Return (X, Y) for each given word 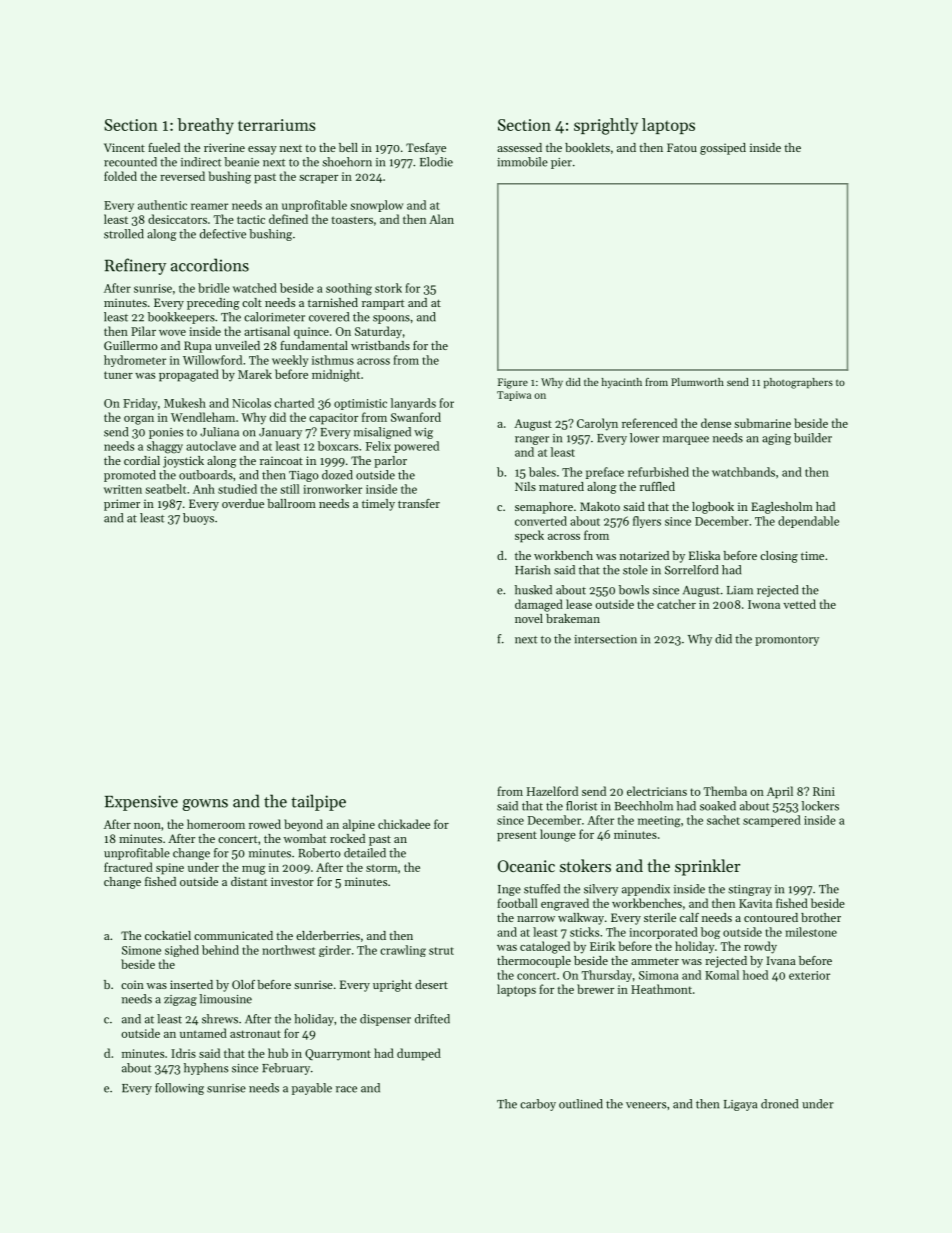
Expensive (141, 803)
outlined (581, 1104)
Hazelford (552, 791)
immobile (522, 162)
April (780, 792)
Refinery (135, 266)
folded (120, 176)
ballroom (291, 503)
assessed (519, 147)
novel (529, 618)
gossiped (723, 149)
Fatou (682, 147)
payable (312, 1089)
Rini (824, 791)
